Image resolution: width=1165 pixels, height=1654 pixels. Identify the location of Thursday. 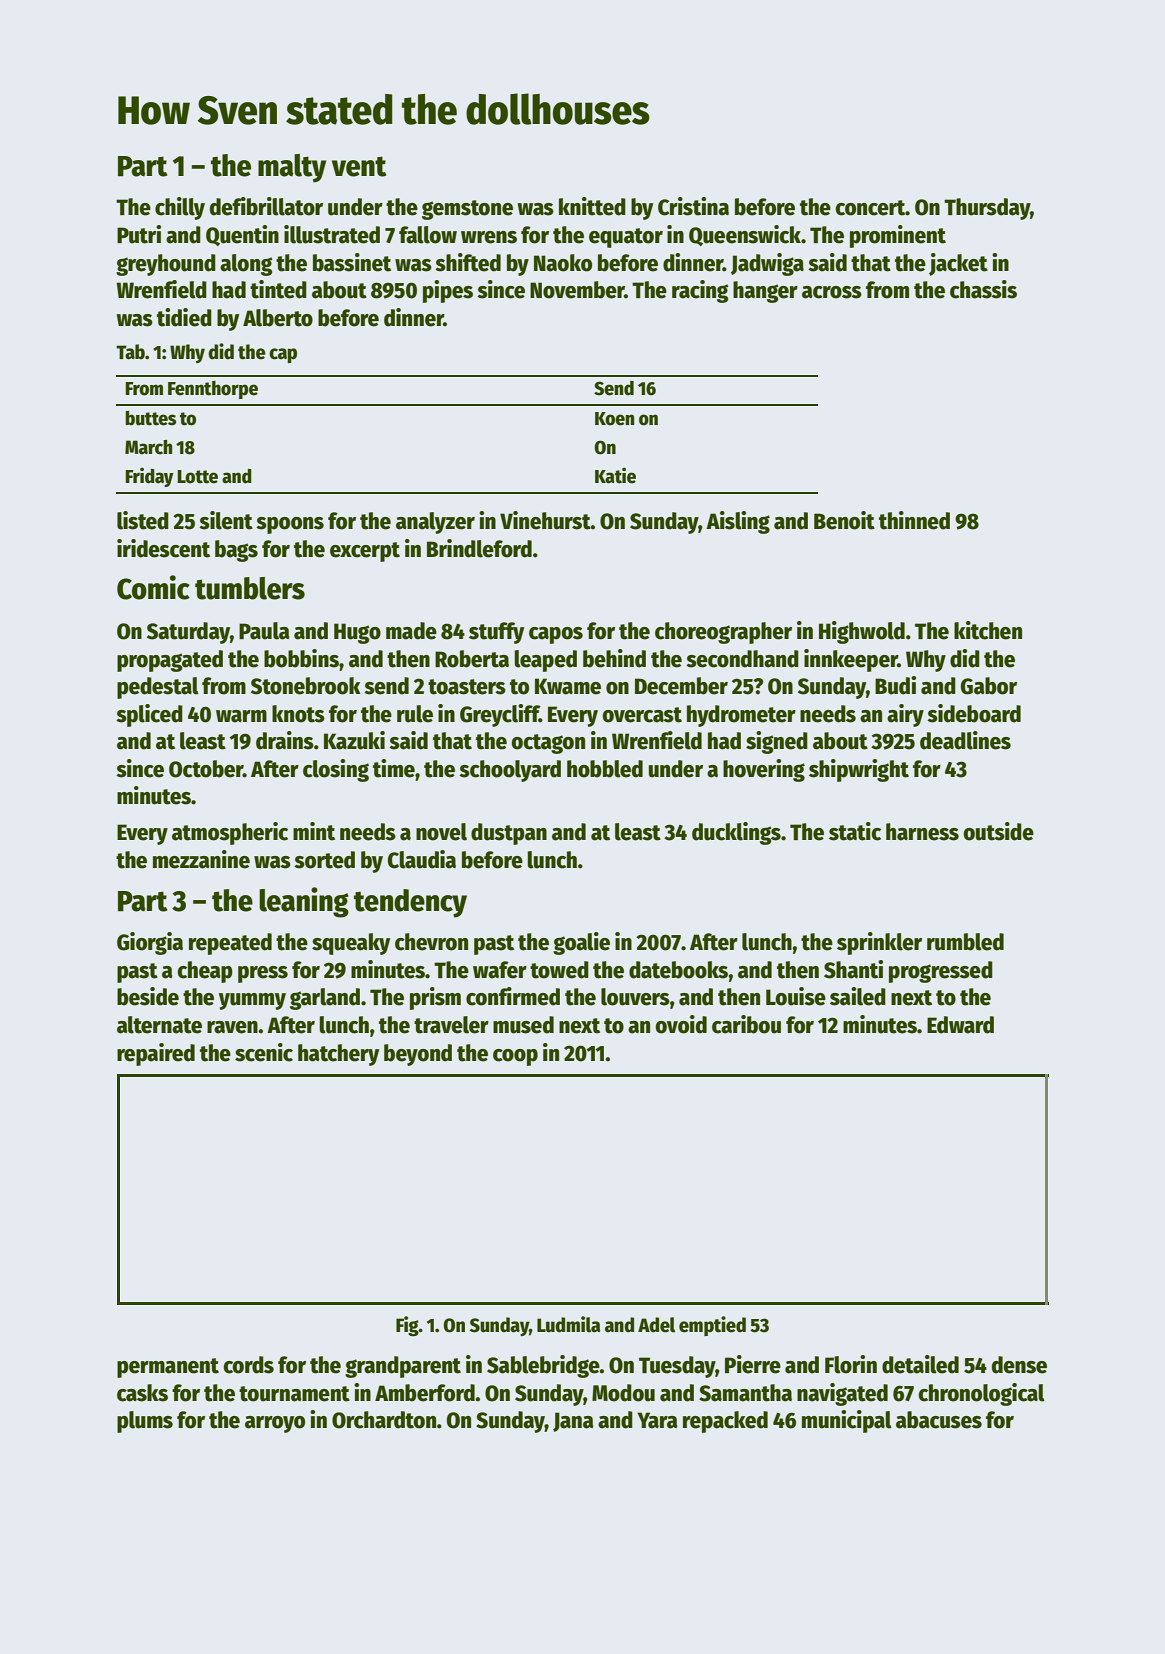
(987, 209).
